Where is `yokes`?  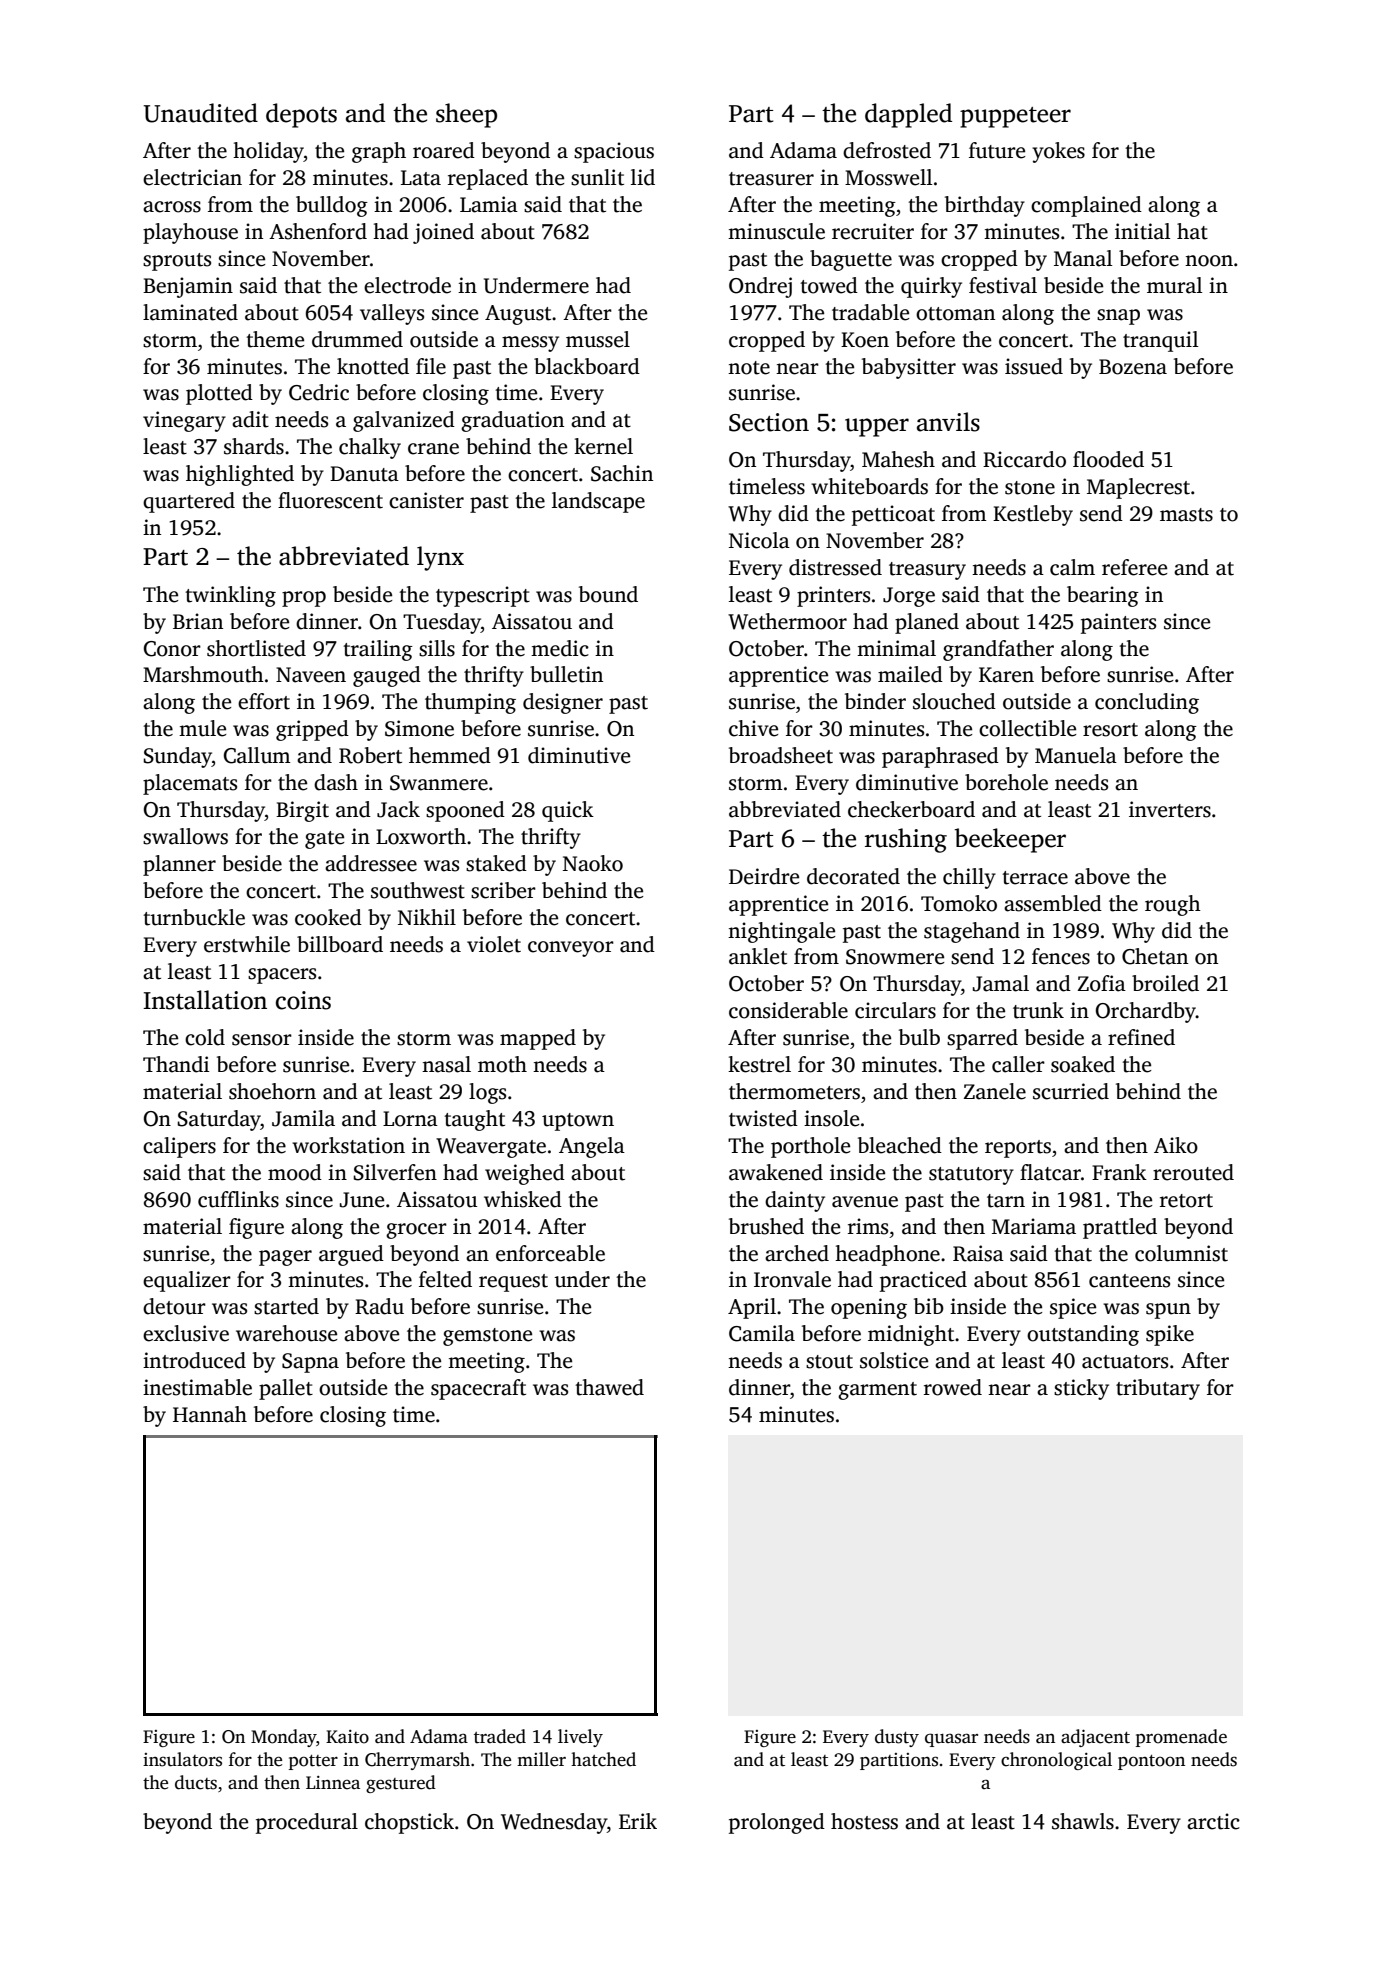
yokes is located at coordinates (1058, 152).
